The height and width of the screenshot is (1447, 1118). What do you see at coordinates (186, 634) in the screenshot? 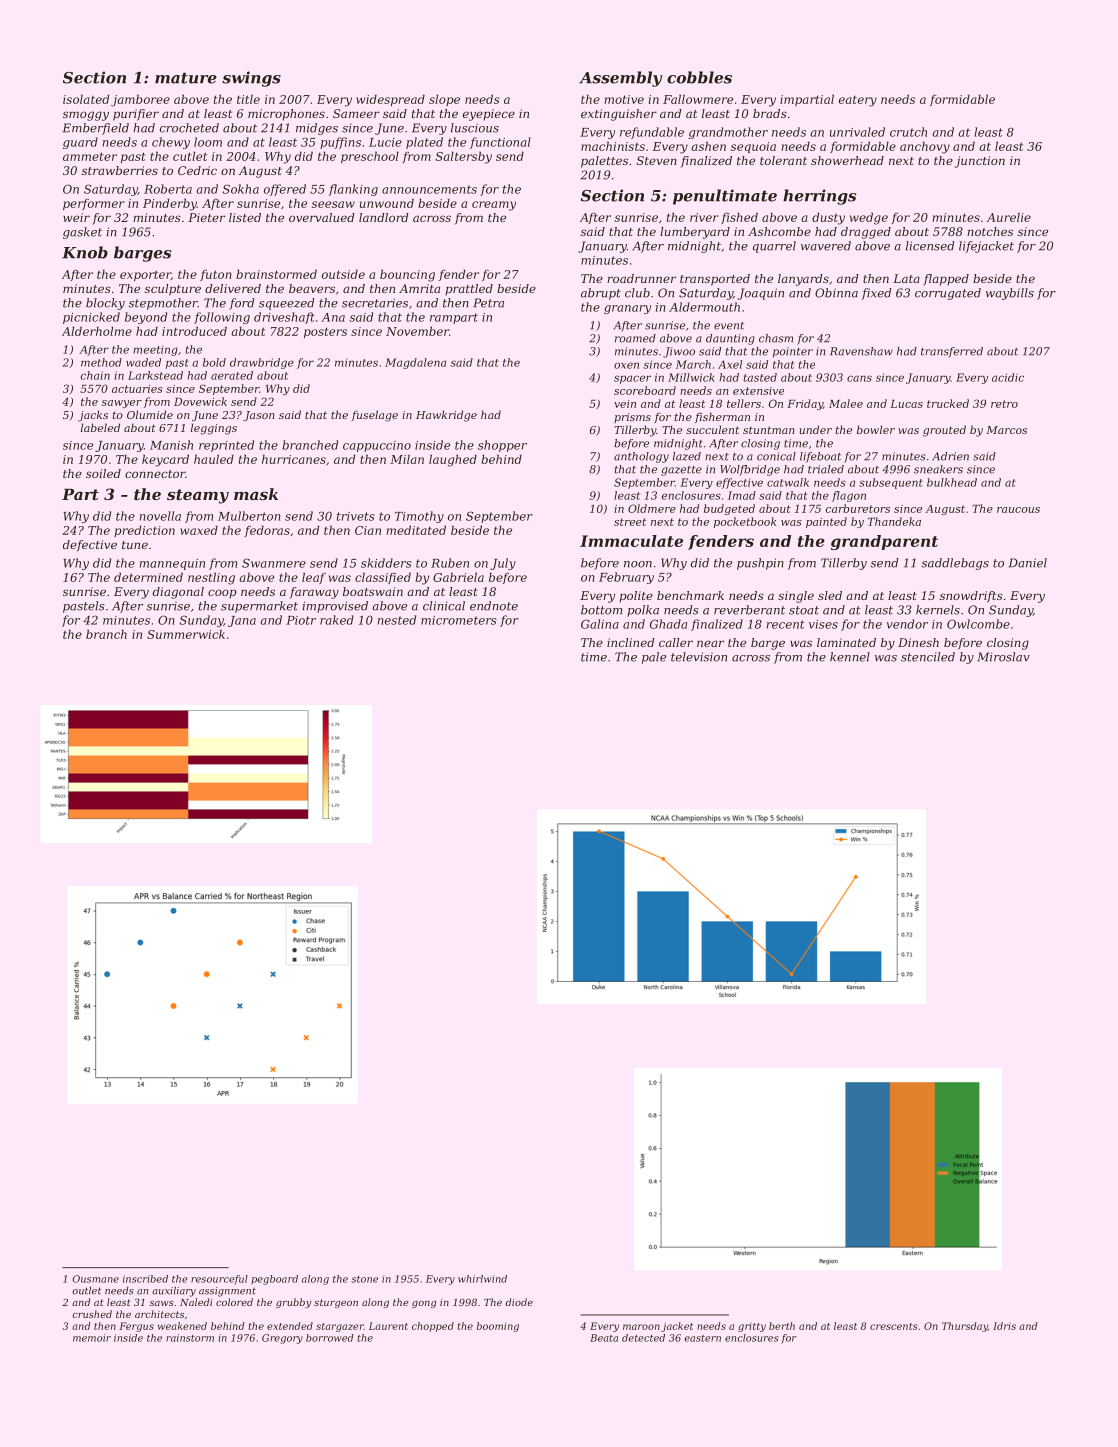
I see `Summerwick` at bounding box center [186, 634].
